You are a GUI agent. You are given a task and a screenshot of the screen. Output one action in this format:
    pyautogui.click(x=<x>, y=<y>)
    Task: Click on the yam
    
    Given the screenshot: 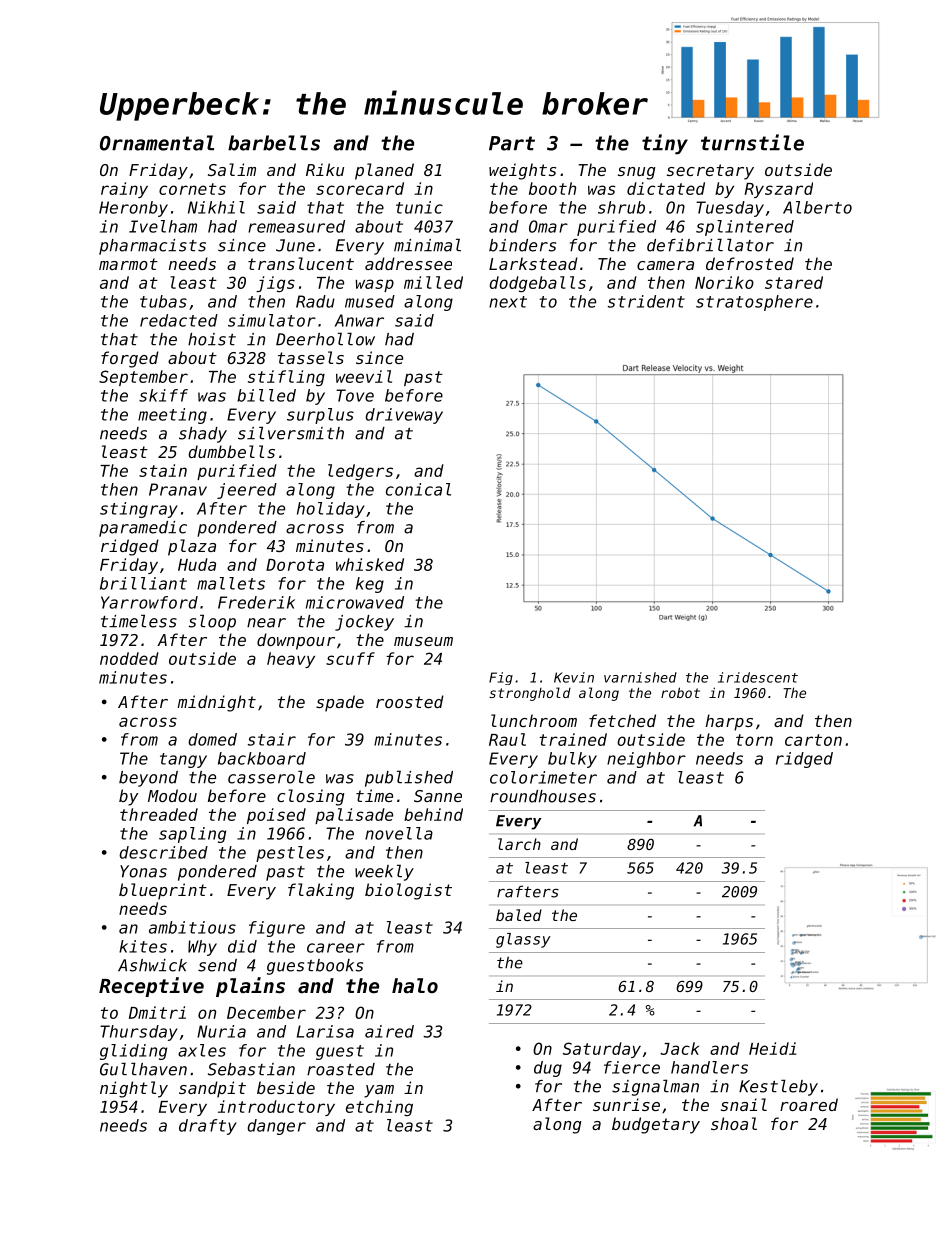 What is the action you would take?
    pyautogui.click(x=379, y=1091)
